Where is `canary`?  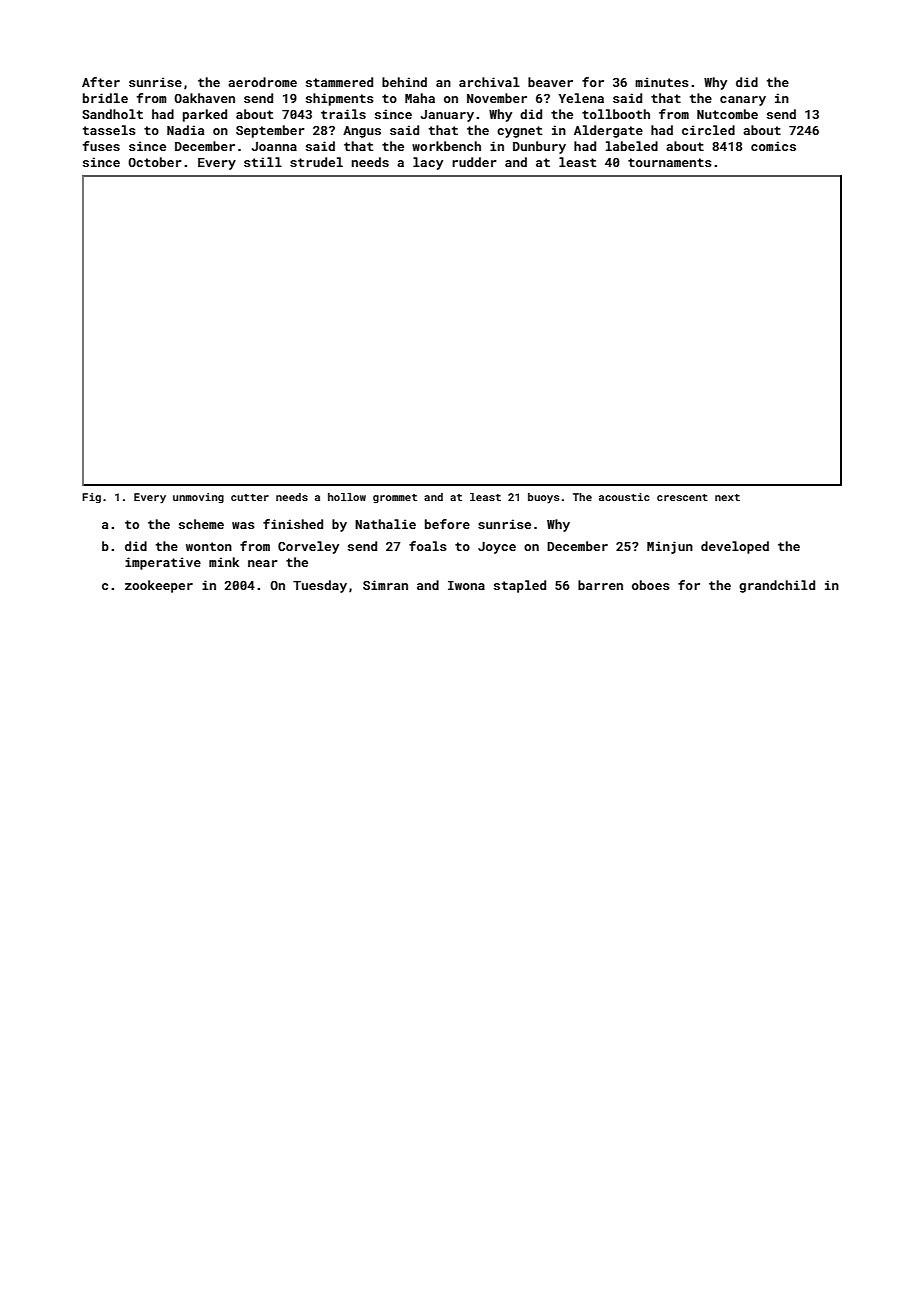
canary is located at coordinates (743, 101).
